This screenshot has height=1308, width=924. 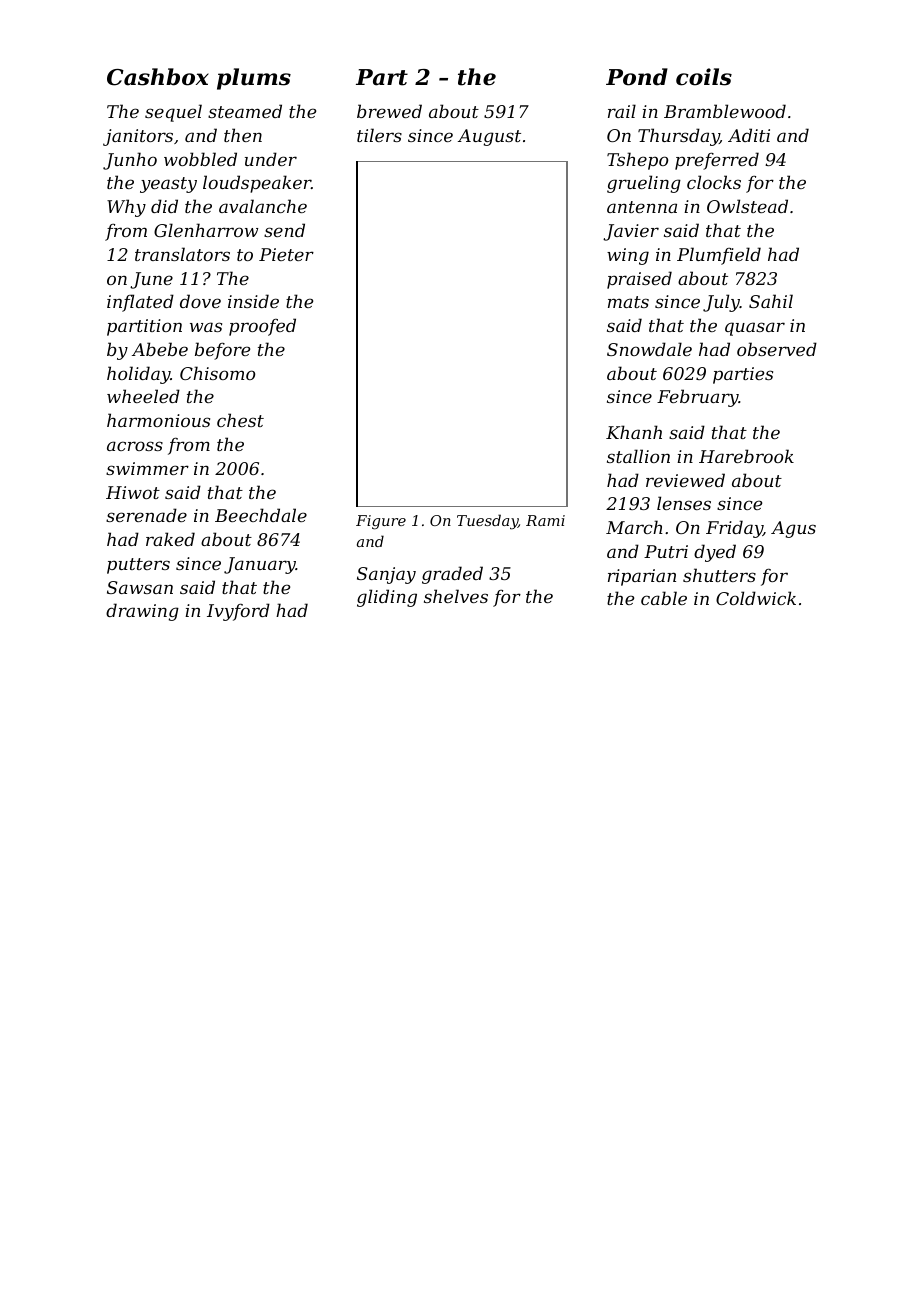 What do you see at coordinates (182, 254) in the screenshot?
I see `translators` at bounding box center [182, 254].
